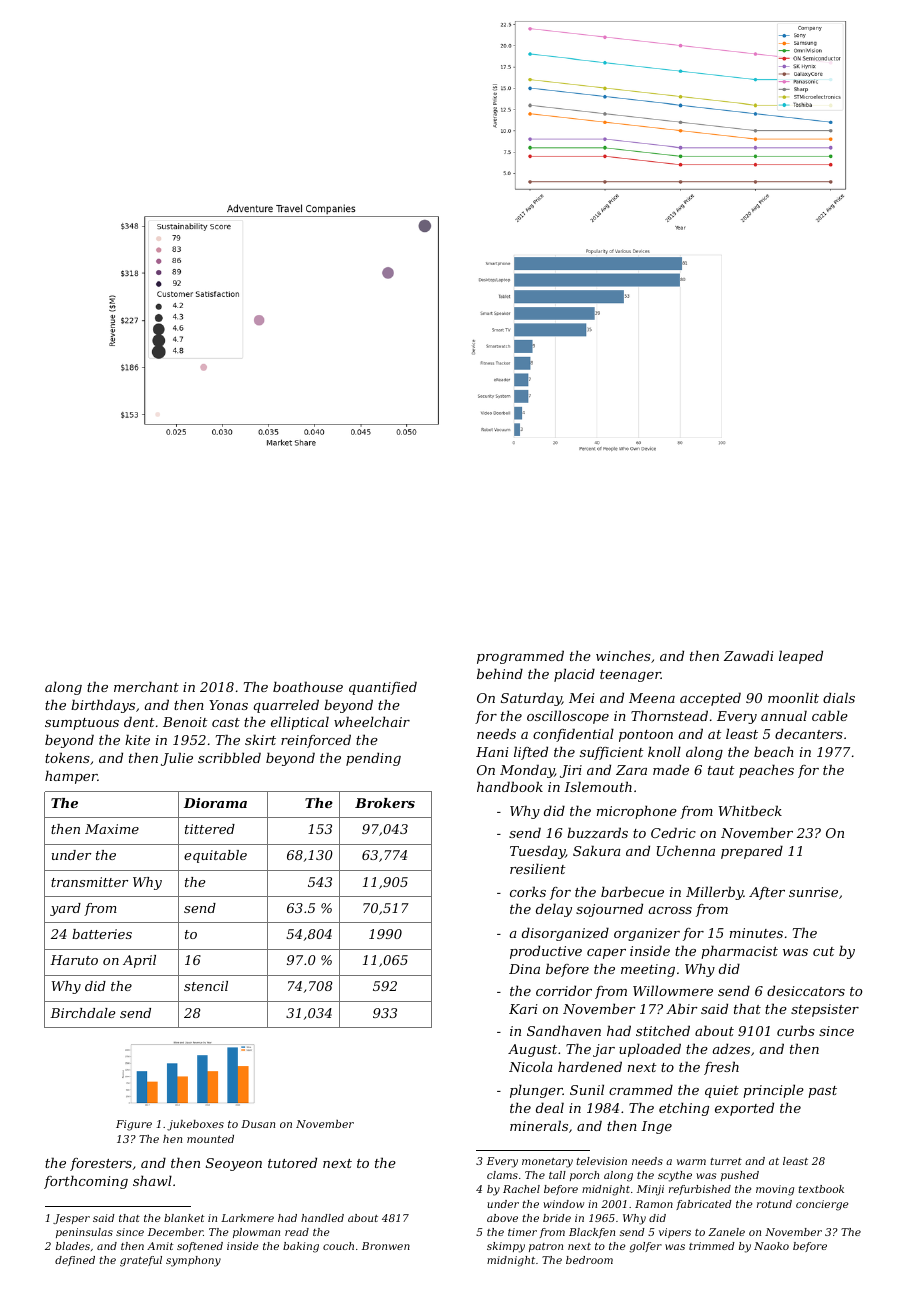  Describe the element at coordinates (748, 655) in the page. I see `Zawadi` at that location.
